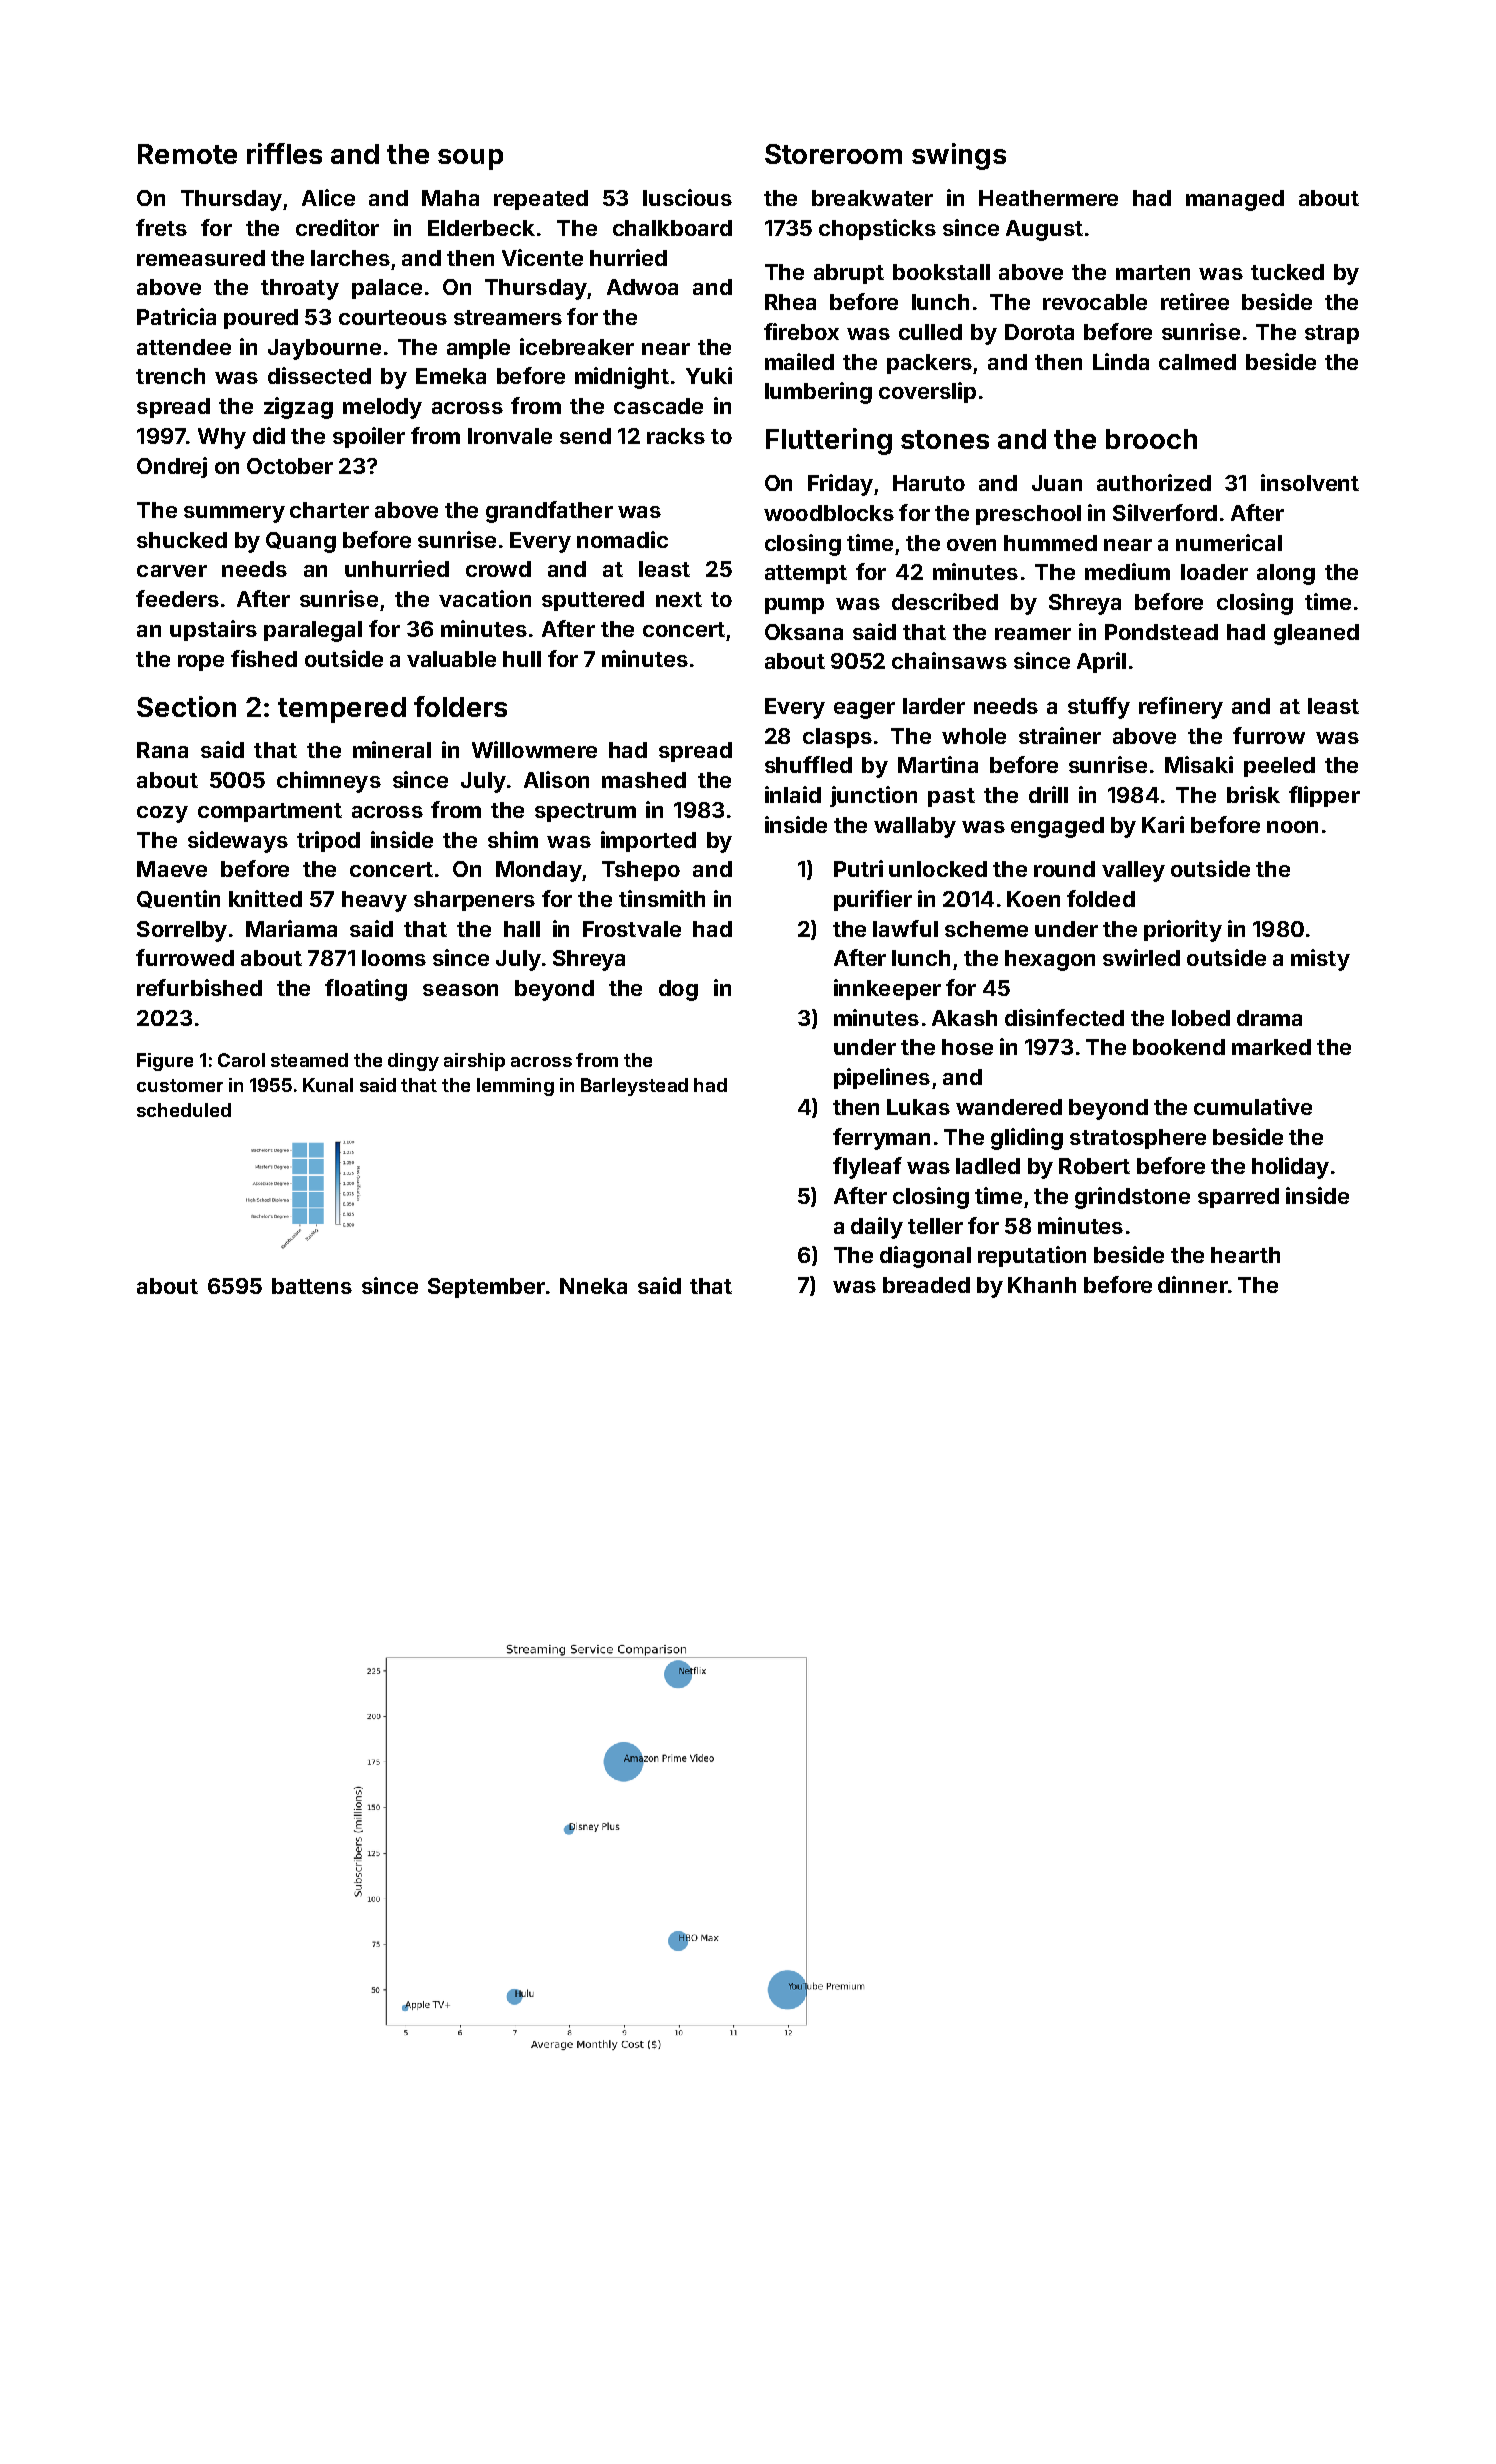  I want to click on managed, so click(1235, 200).
